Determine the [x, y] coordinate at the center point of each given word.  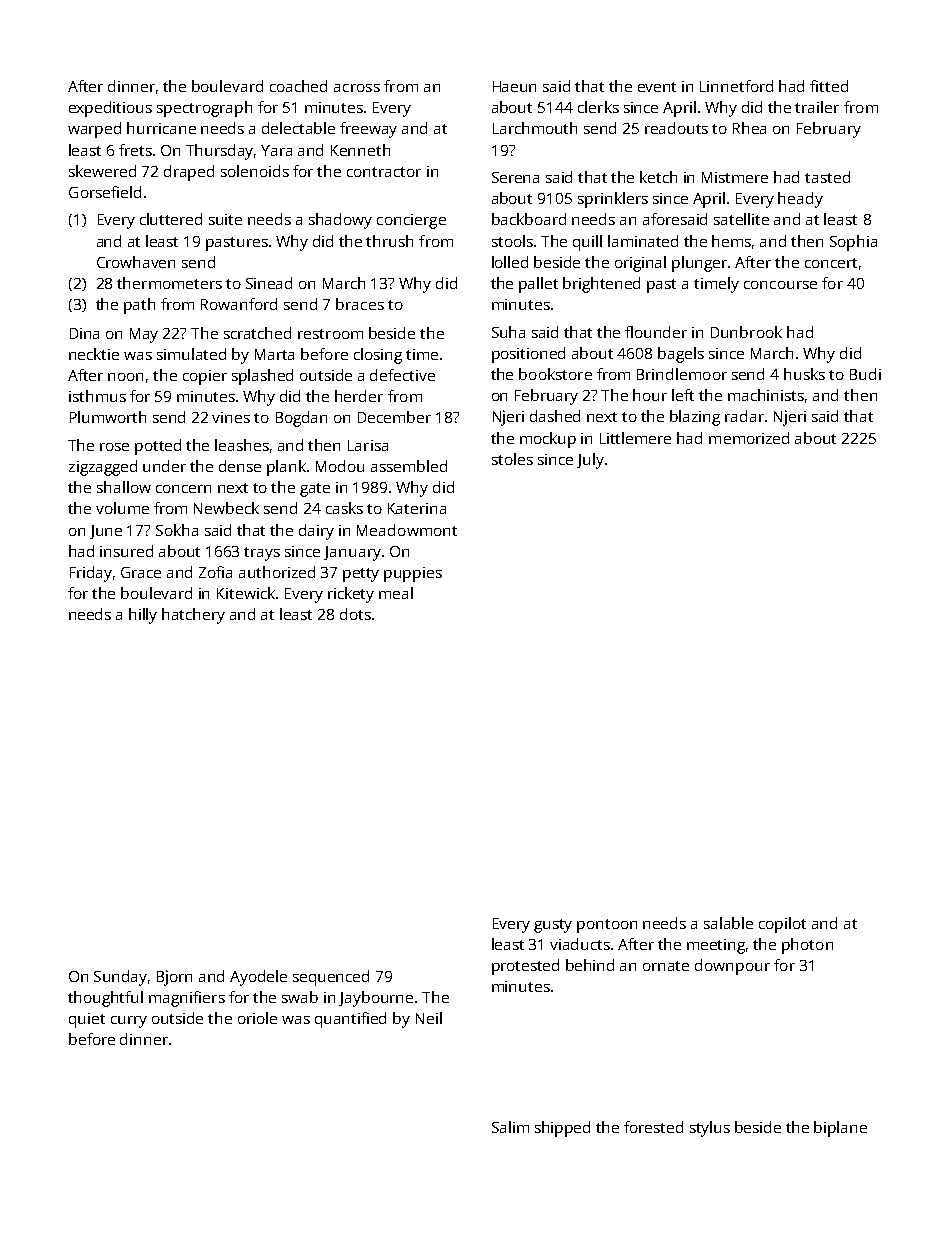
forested [653, 1127]
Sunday [120, 978]
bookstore [555, 374]
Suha [508, 332]
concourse [780, 285]
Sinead [269, 283]
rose [114, 447]
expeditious [110, 109]
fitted [829, 86]
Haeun [514, 86]
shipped [562, 1129]
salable [728, 923]
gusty [553, 926]
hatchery [193, 616]
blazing [695, 418]
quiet [87, 1020]
